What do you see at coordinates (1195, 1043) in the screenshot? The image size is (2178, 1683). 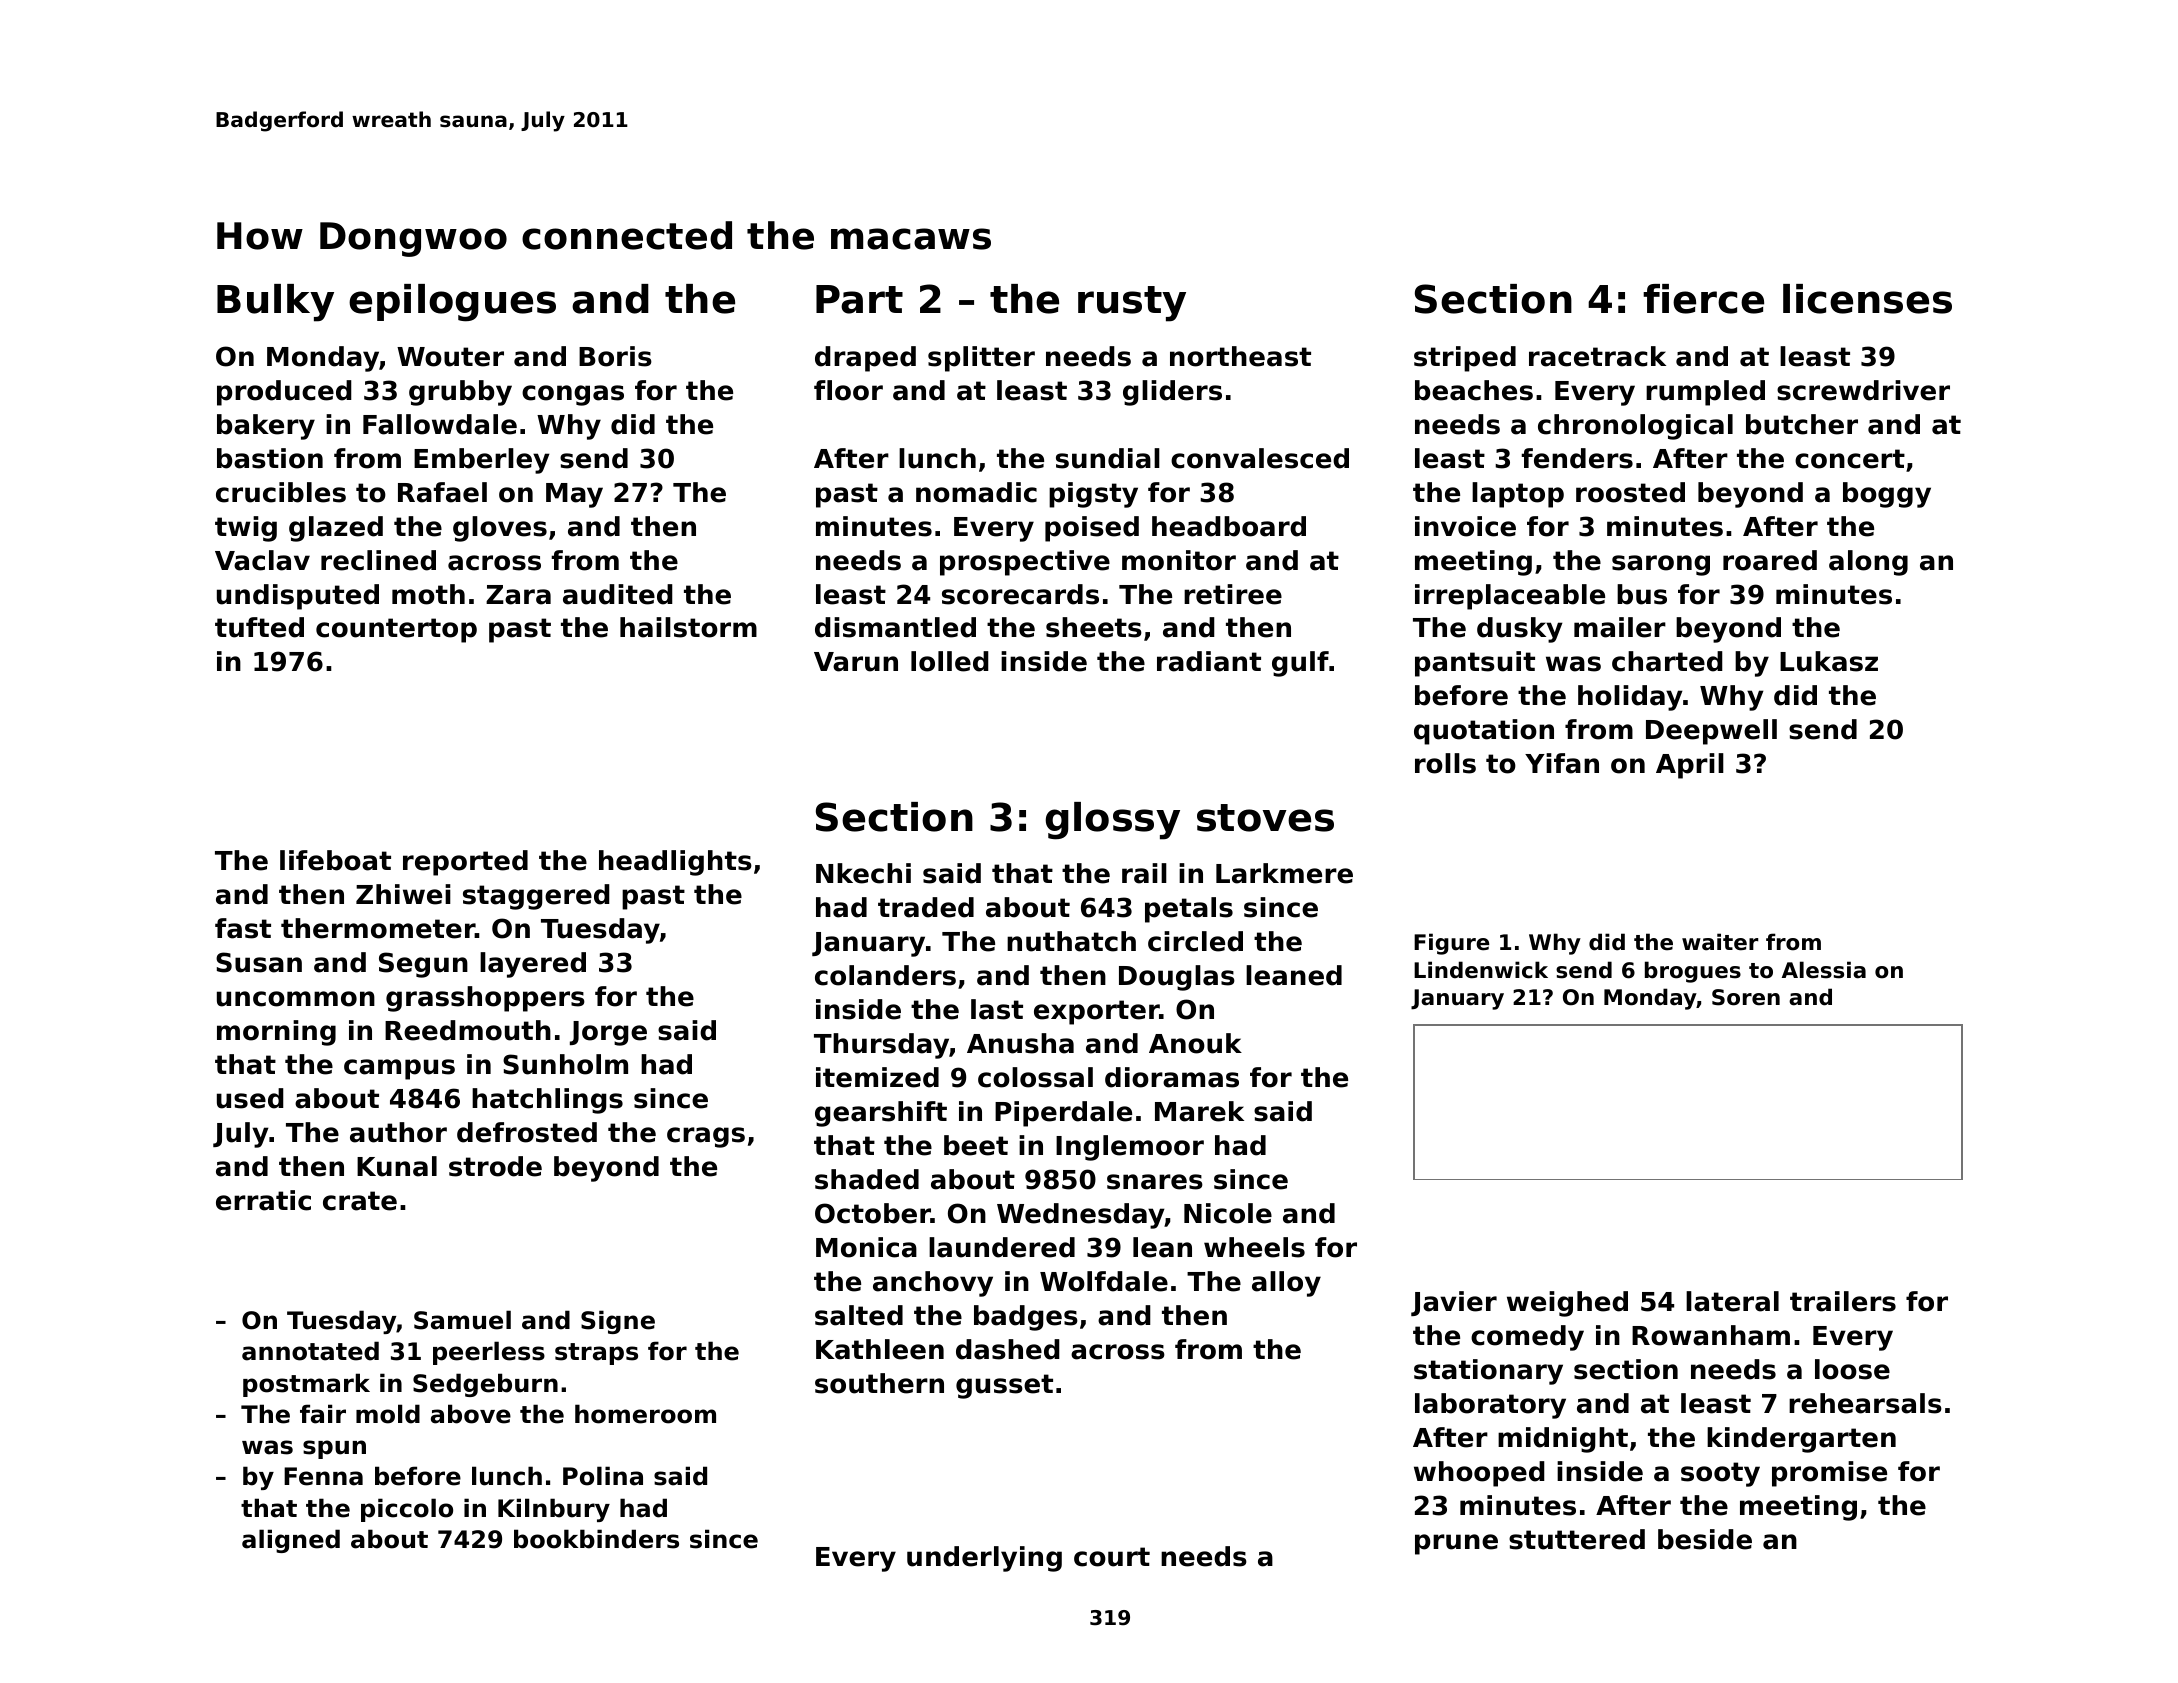 I see `Anouk` at bounding box center [1195, 1043].
